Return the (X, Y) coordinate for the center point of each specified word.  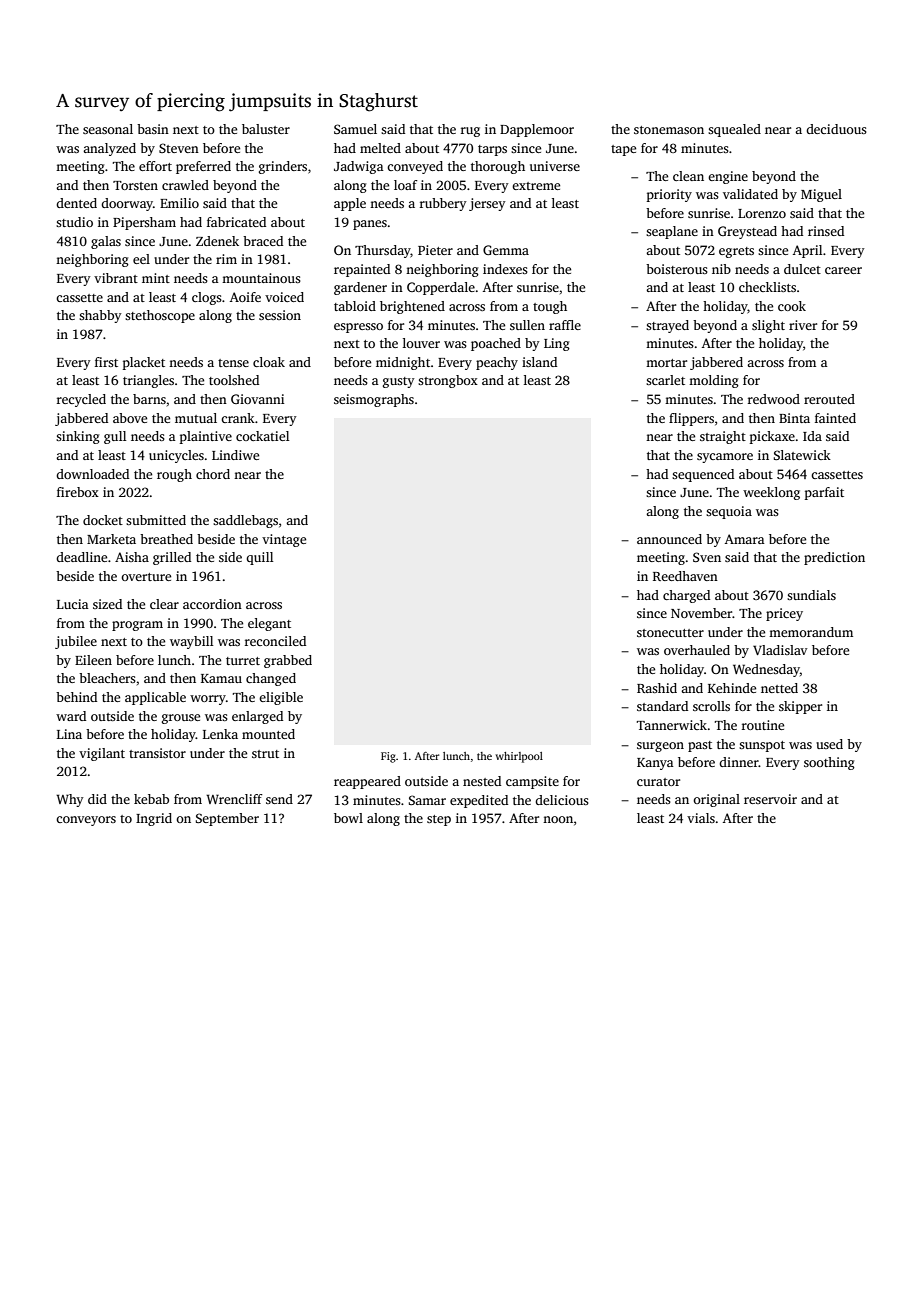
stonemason (669, 130)
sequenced (703, 475)
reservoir (770, 799)
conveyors (86, 821)
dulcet (802, 269)
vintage (284, 540)
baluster (266, 129)
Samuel (355, 129)
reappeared (367, 782)
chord (213, 474)
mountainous (261, 278)
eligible (281, 698)
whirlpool (519, 757)
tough (550, 307)
